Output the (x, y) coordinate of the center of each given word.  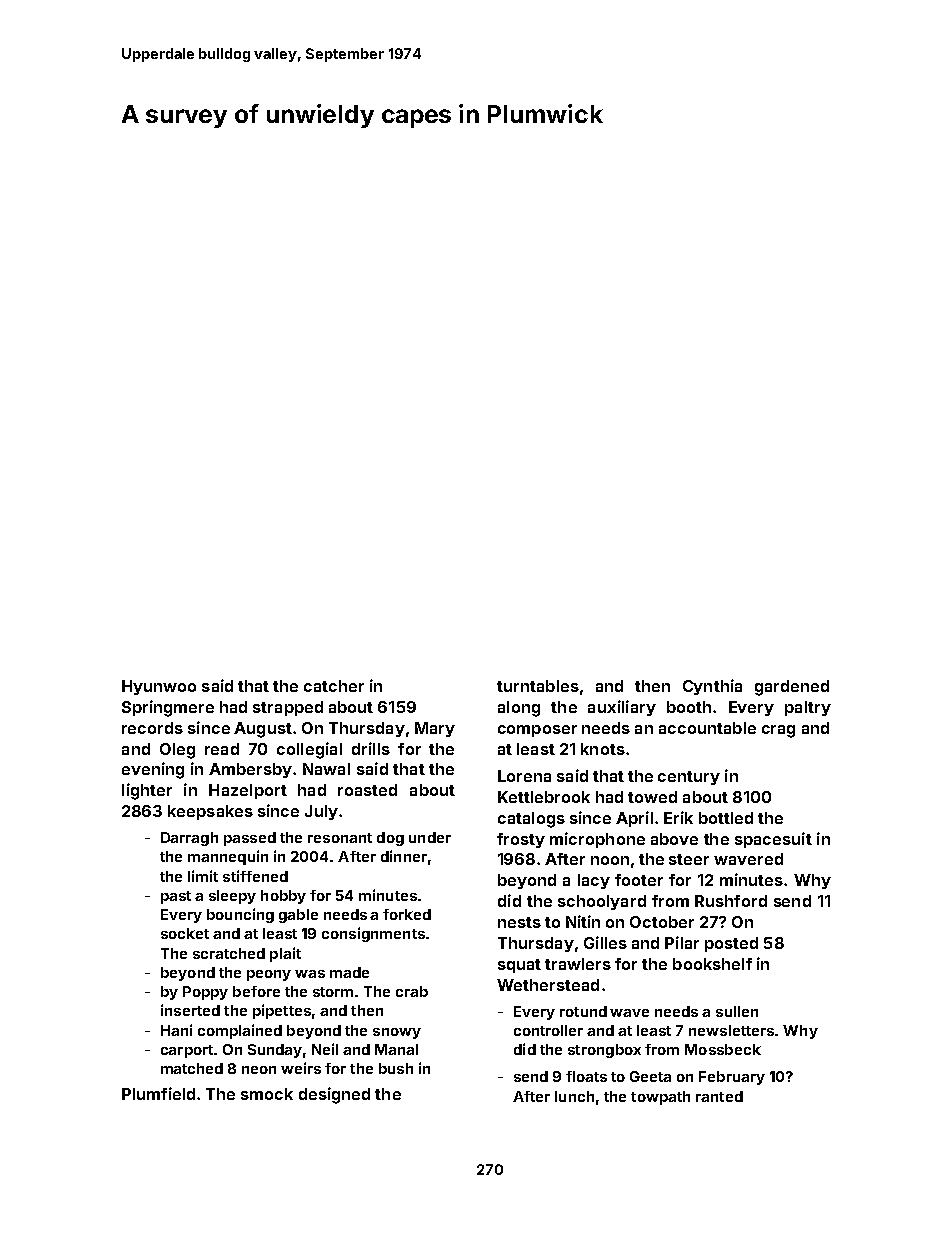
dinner (404, 856)
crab (412, 991)
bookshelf (712, 964)
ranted (719, 1096)
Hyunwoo (159, 687)
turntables (538, 686)
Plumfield (158, 1093)
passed (250, 839)
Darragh (189, 839)
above (674, 839)
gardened (792, 688)
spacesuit (773, 840)
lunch (574, 1096)
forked (407, 914)
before (256, 991)
